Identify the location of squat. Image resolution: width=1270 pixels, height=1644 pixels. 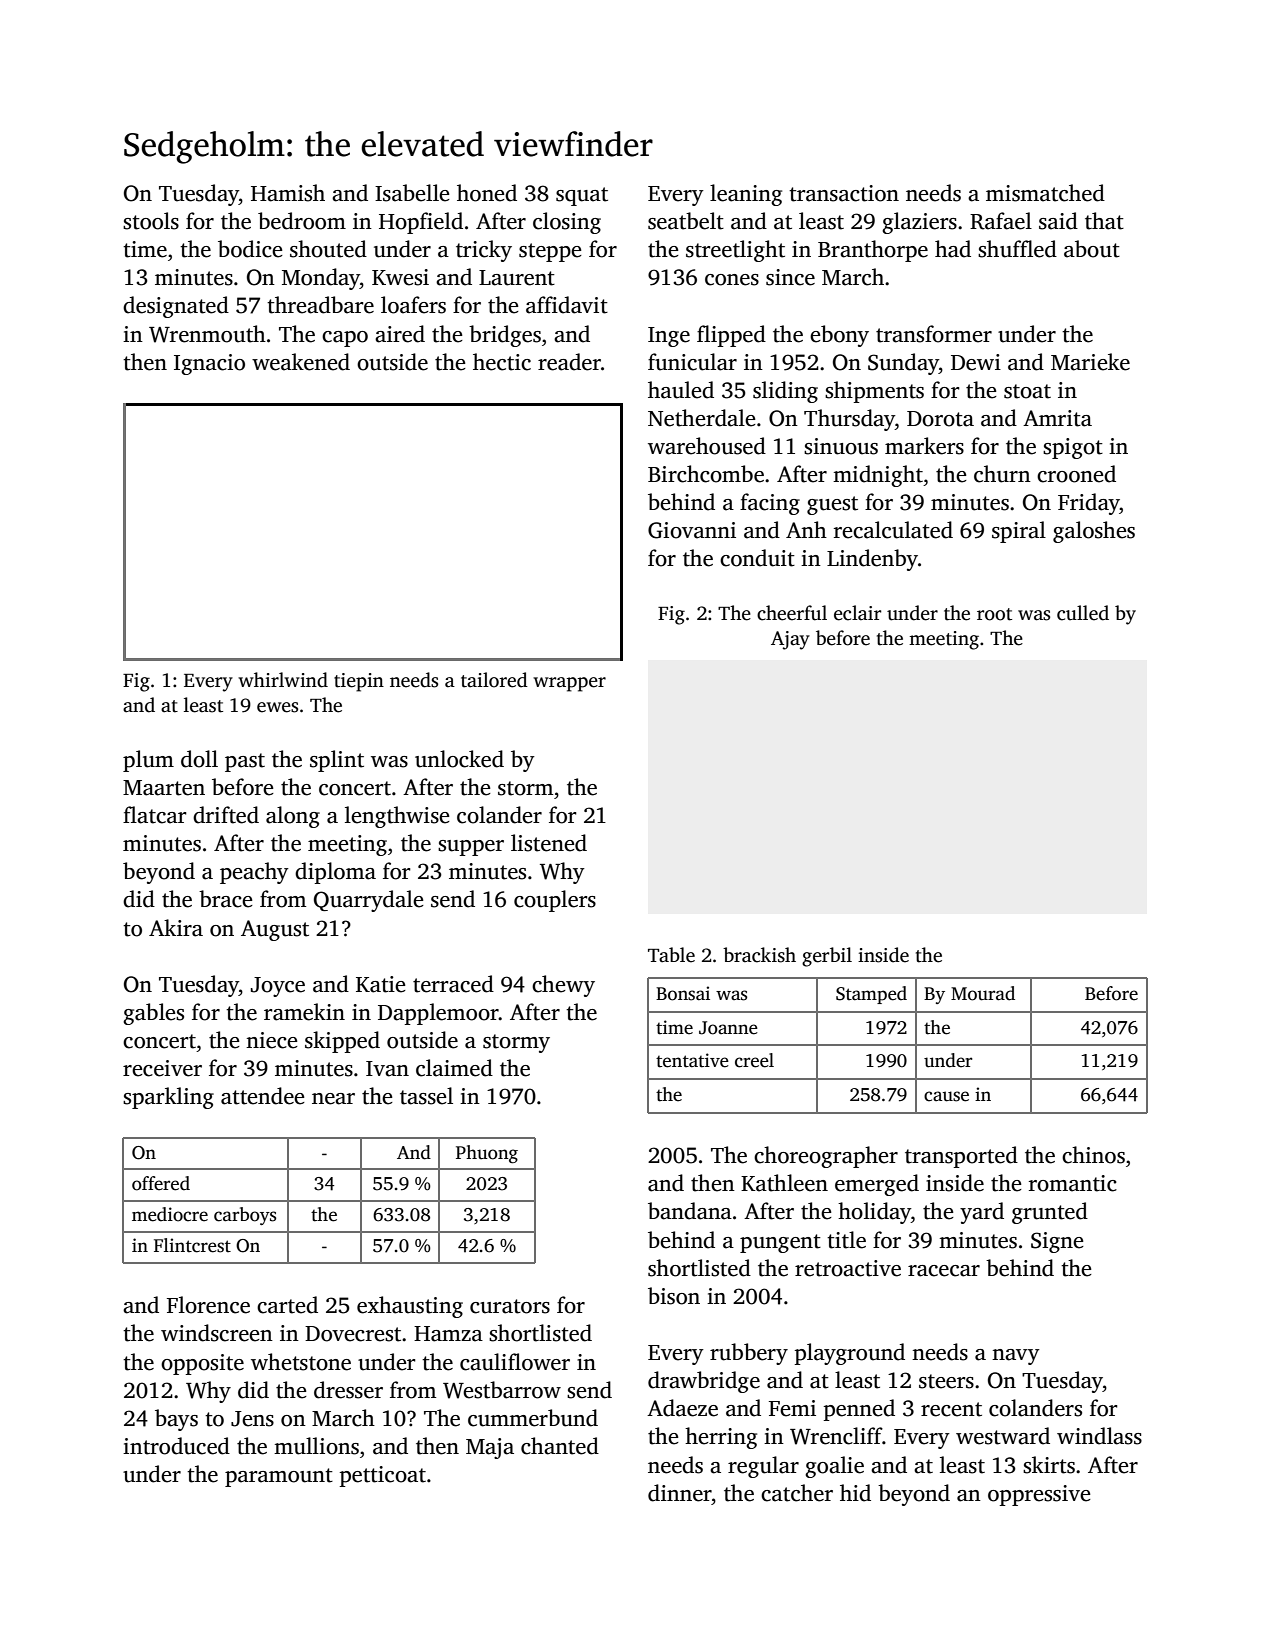
(582, 196).
